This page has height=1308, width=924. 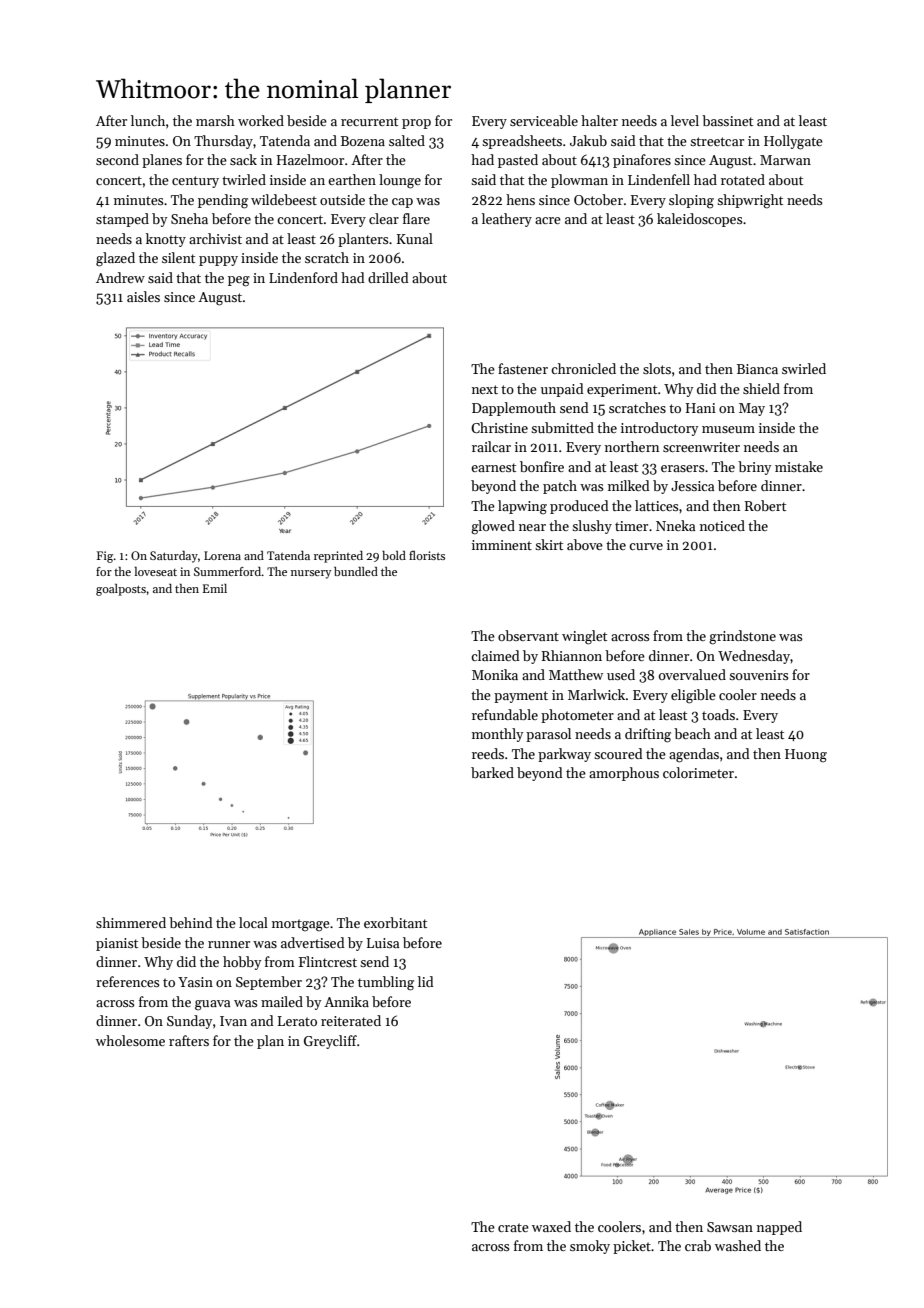 I want to click on recurrent, so click(x=369, y=121).
